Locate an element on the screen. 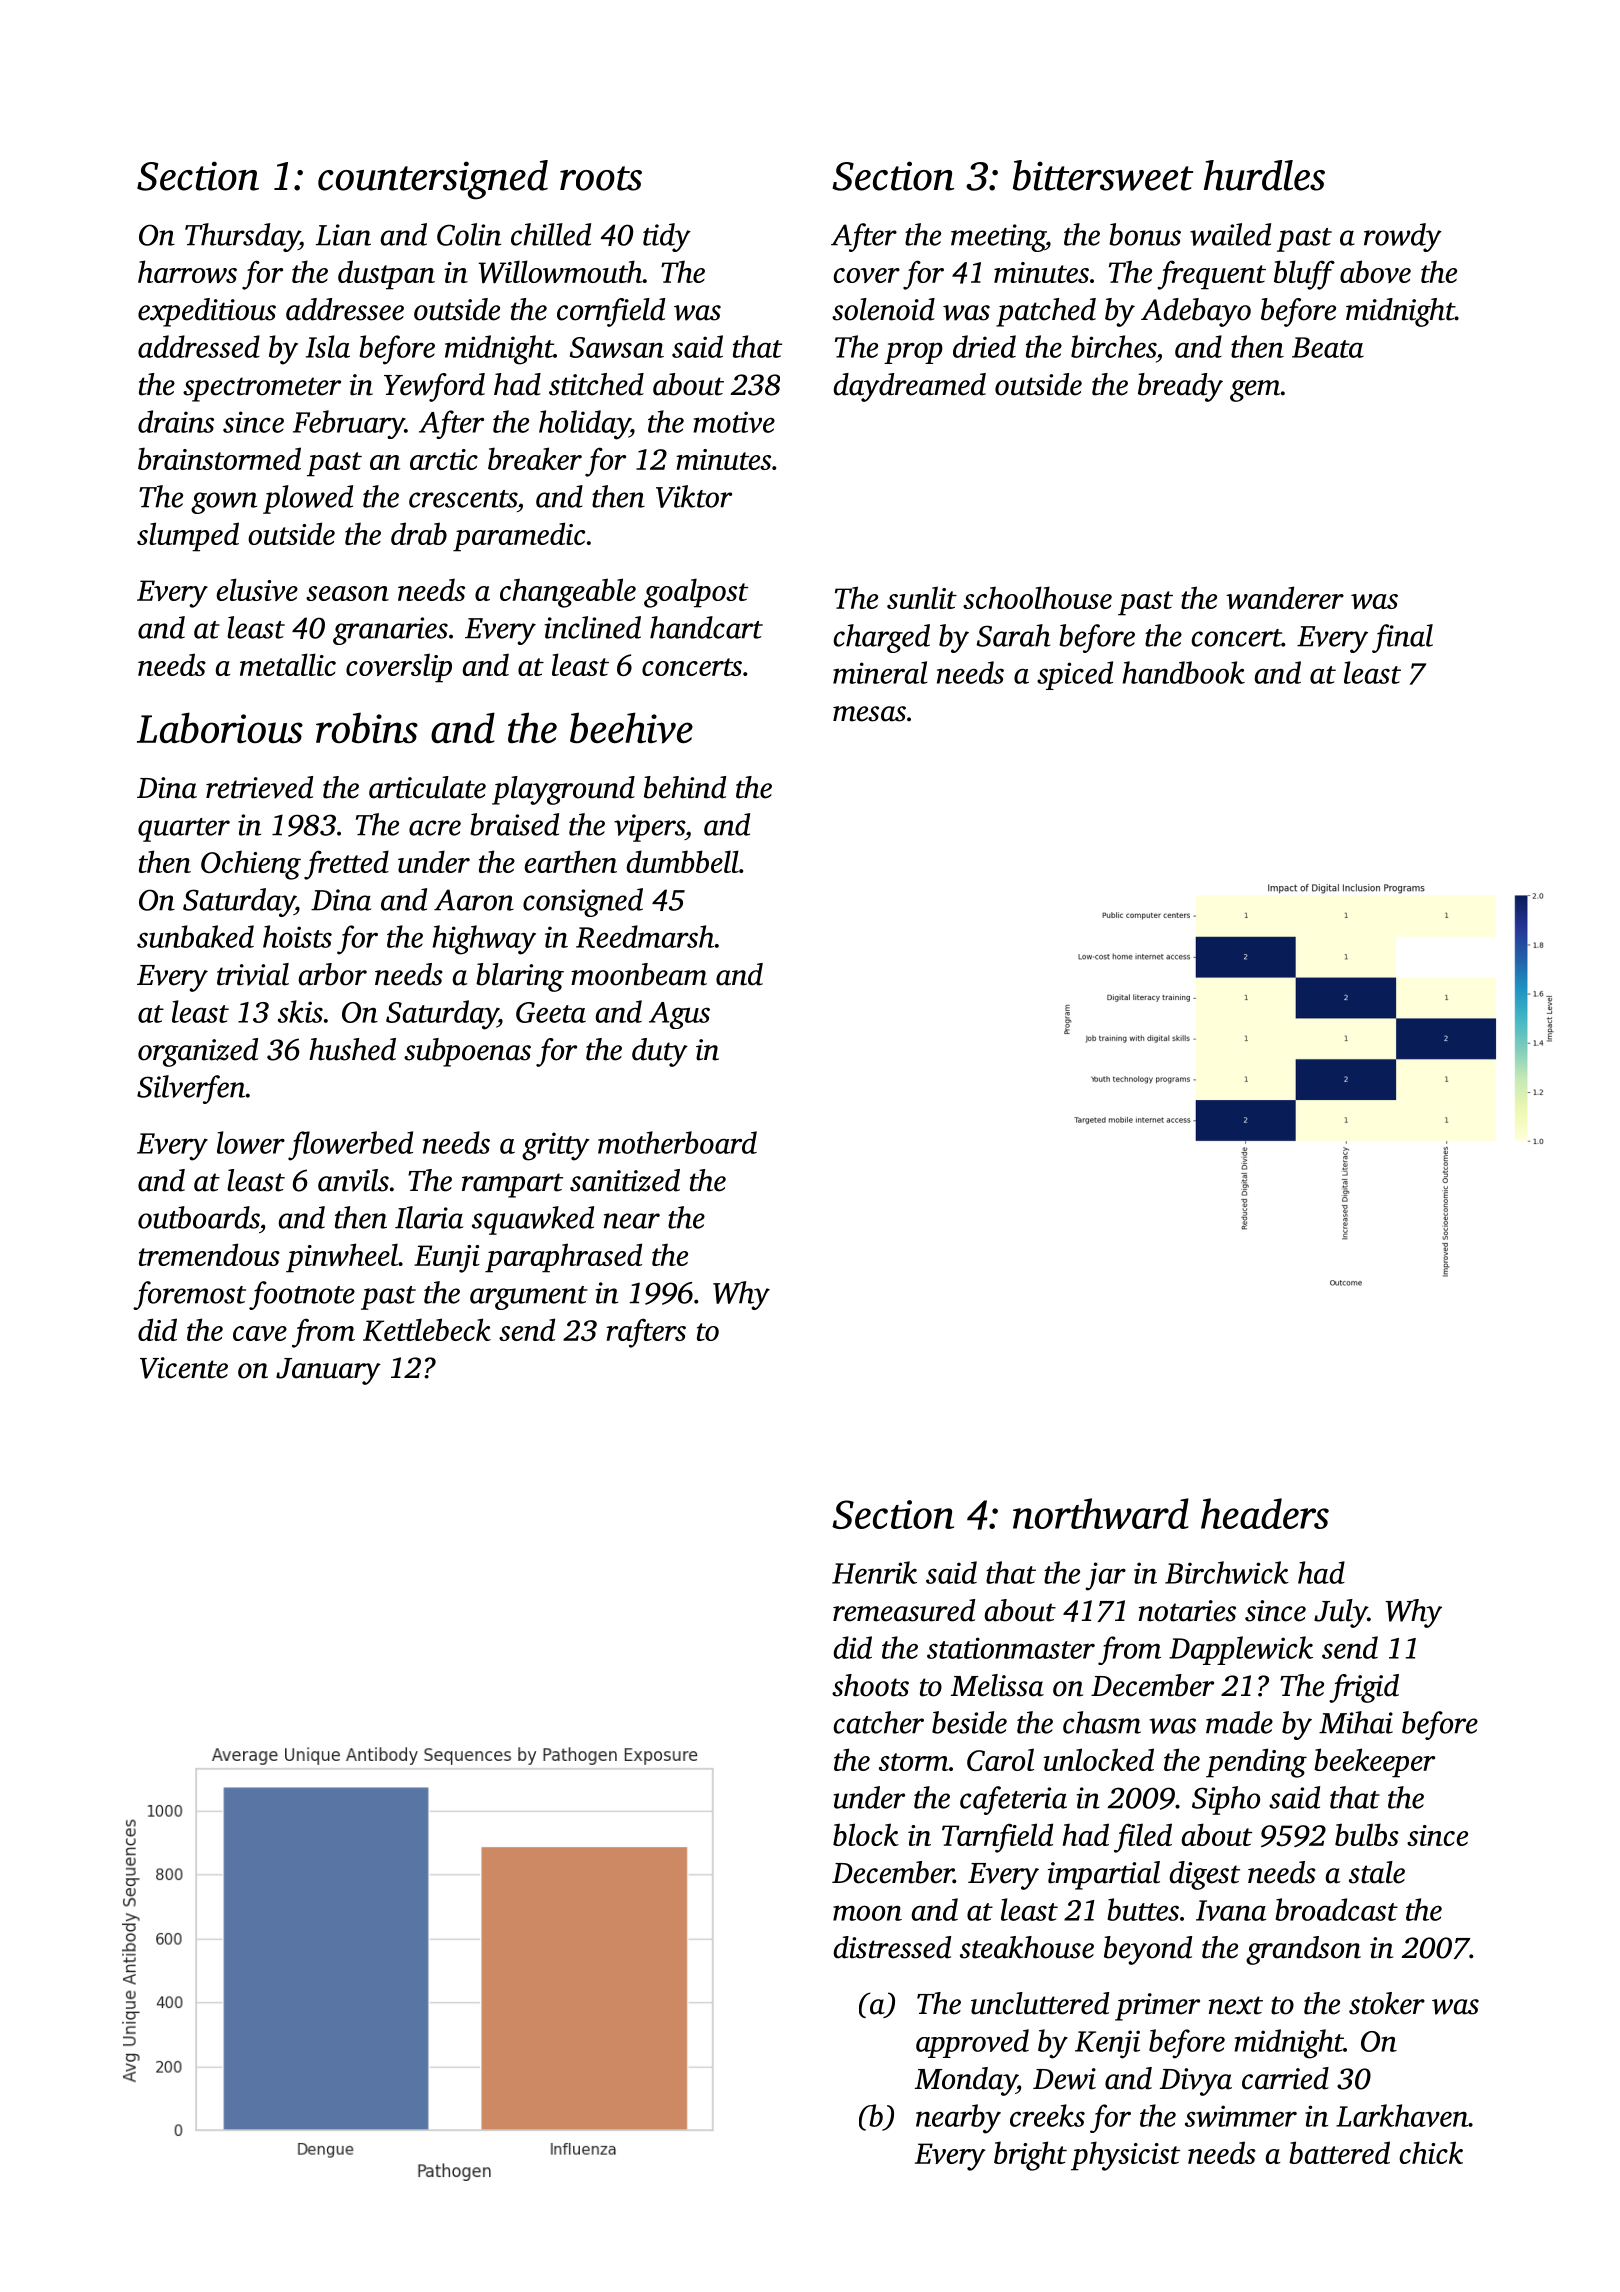  Dapplewick is located at coordinates (1241, 1650).
